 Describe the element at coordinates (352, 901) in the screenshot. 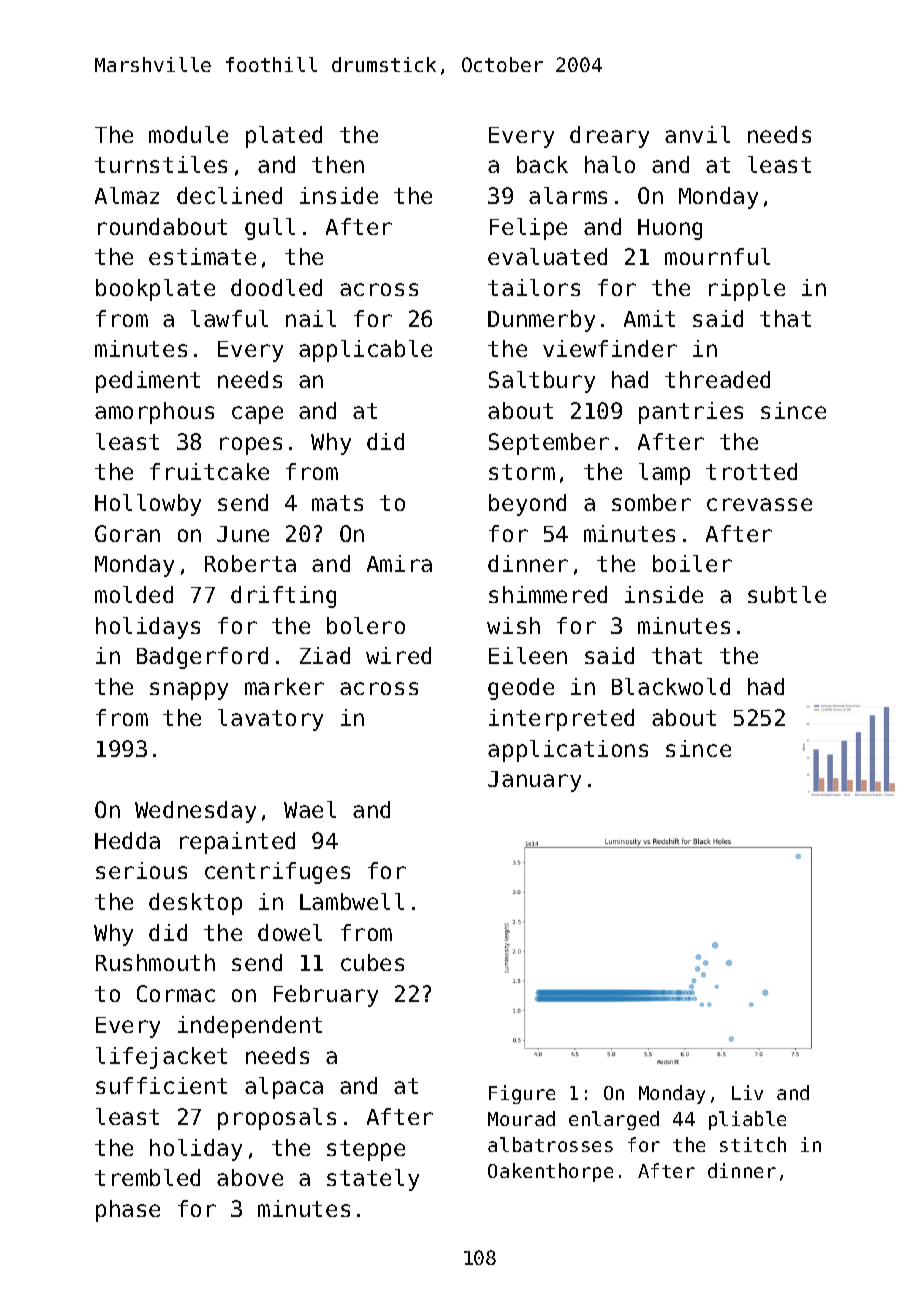

I see `Lambwell` at that location.
